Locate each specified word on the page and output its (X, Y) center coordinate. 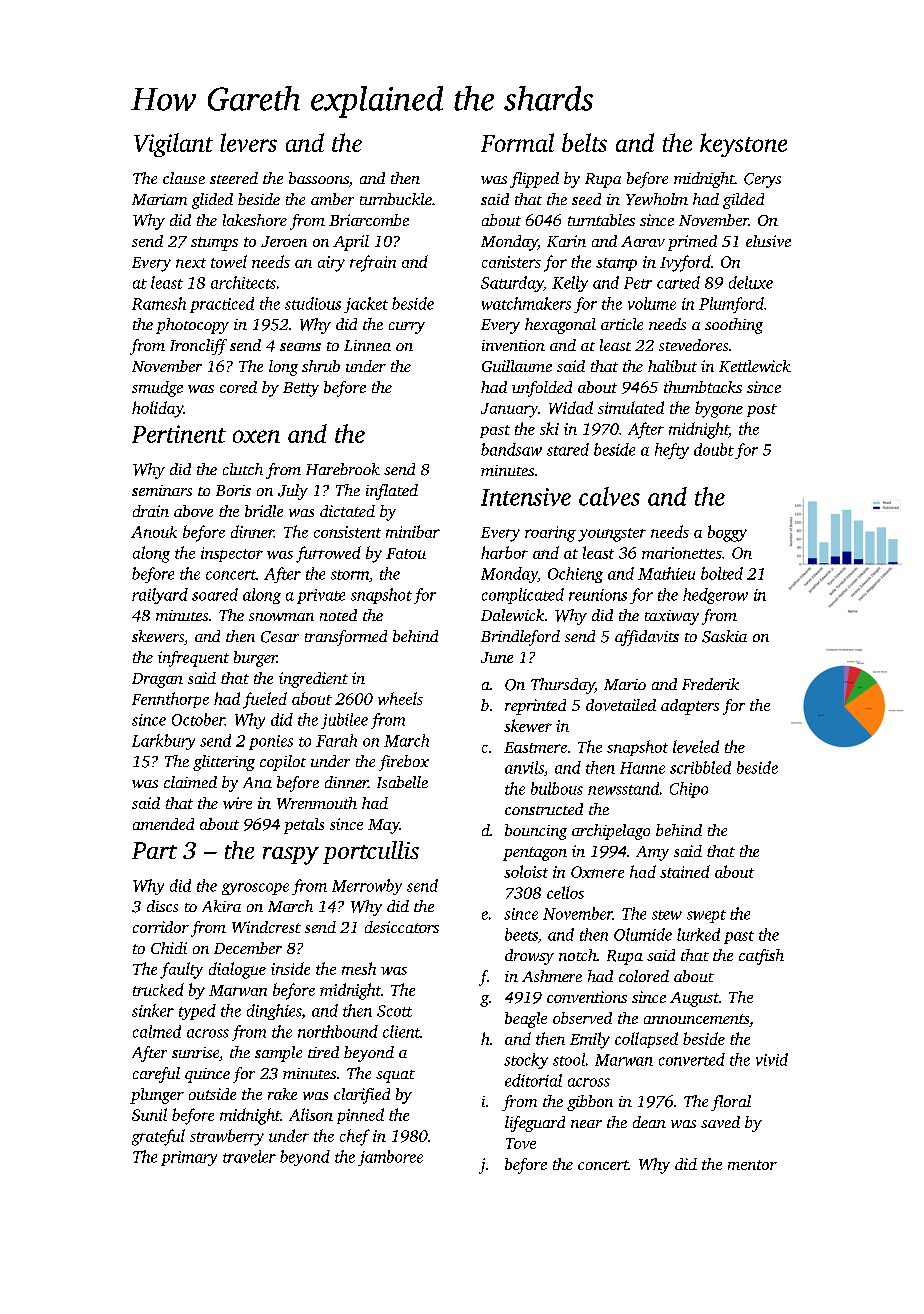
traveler (249, 1156)
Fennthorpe (170, 700)
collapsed (646, 1040)
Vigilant (173, 145)
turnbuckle (396, 199)
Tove (521, 1143)
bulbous (557, 788)
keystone (743, 145)
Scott (394, 1011)
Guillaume (517, 366)
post (762, 410)
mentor (752, 1165)
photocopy (192, 326)
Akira (221, 906)
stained (685, 871)
